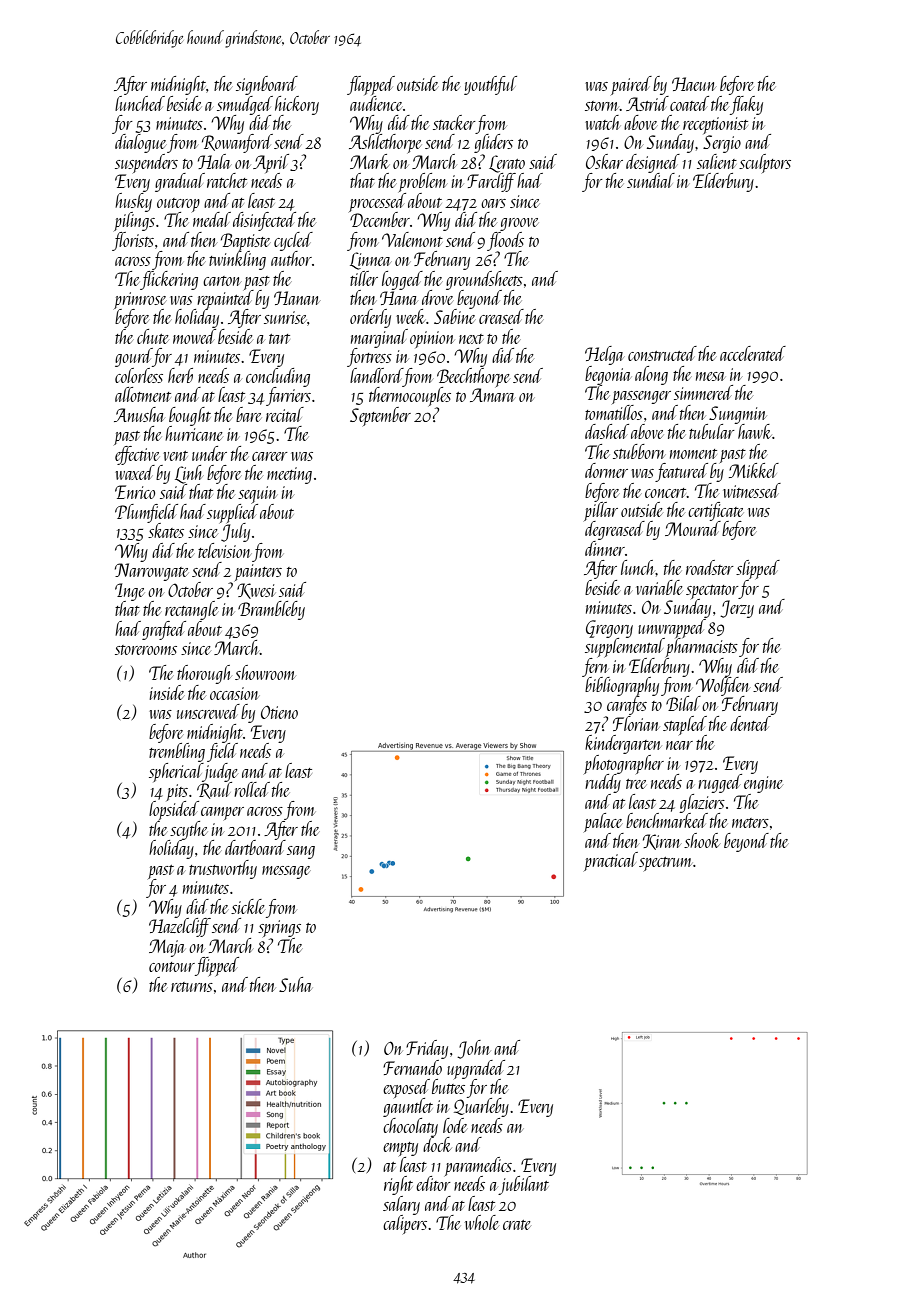 The height and width of the screenshot is (1316, 908). I want to click on audience, so click(376, 103).
